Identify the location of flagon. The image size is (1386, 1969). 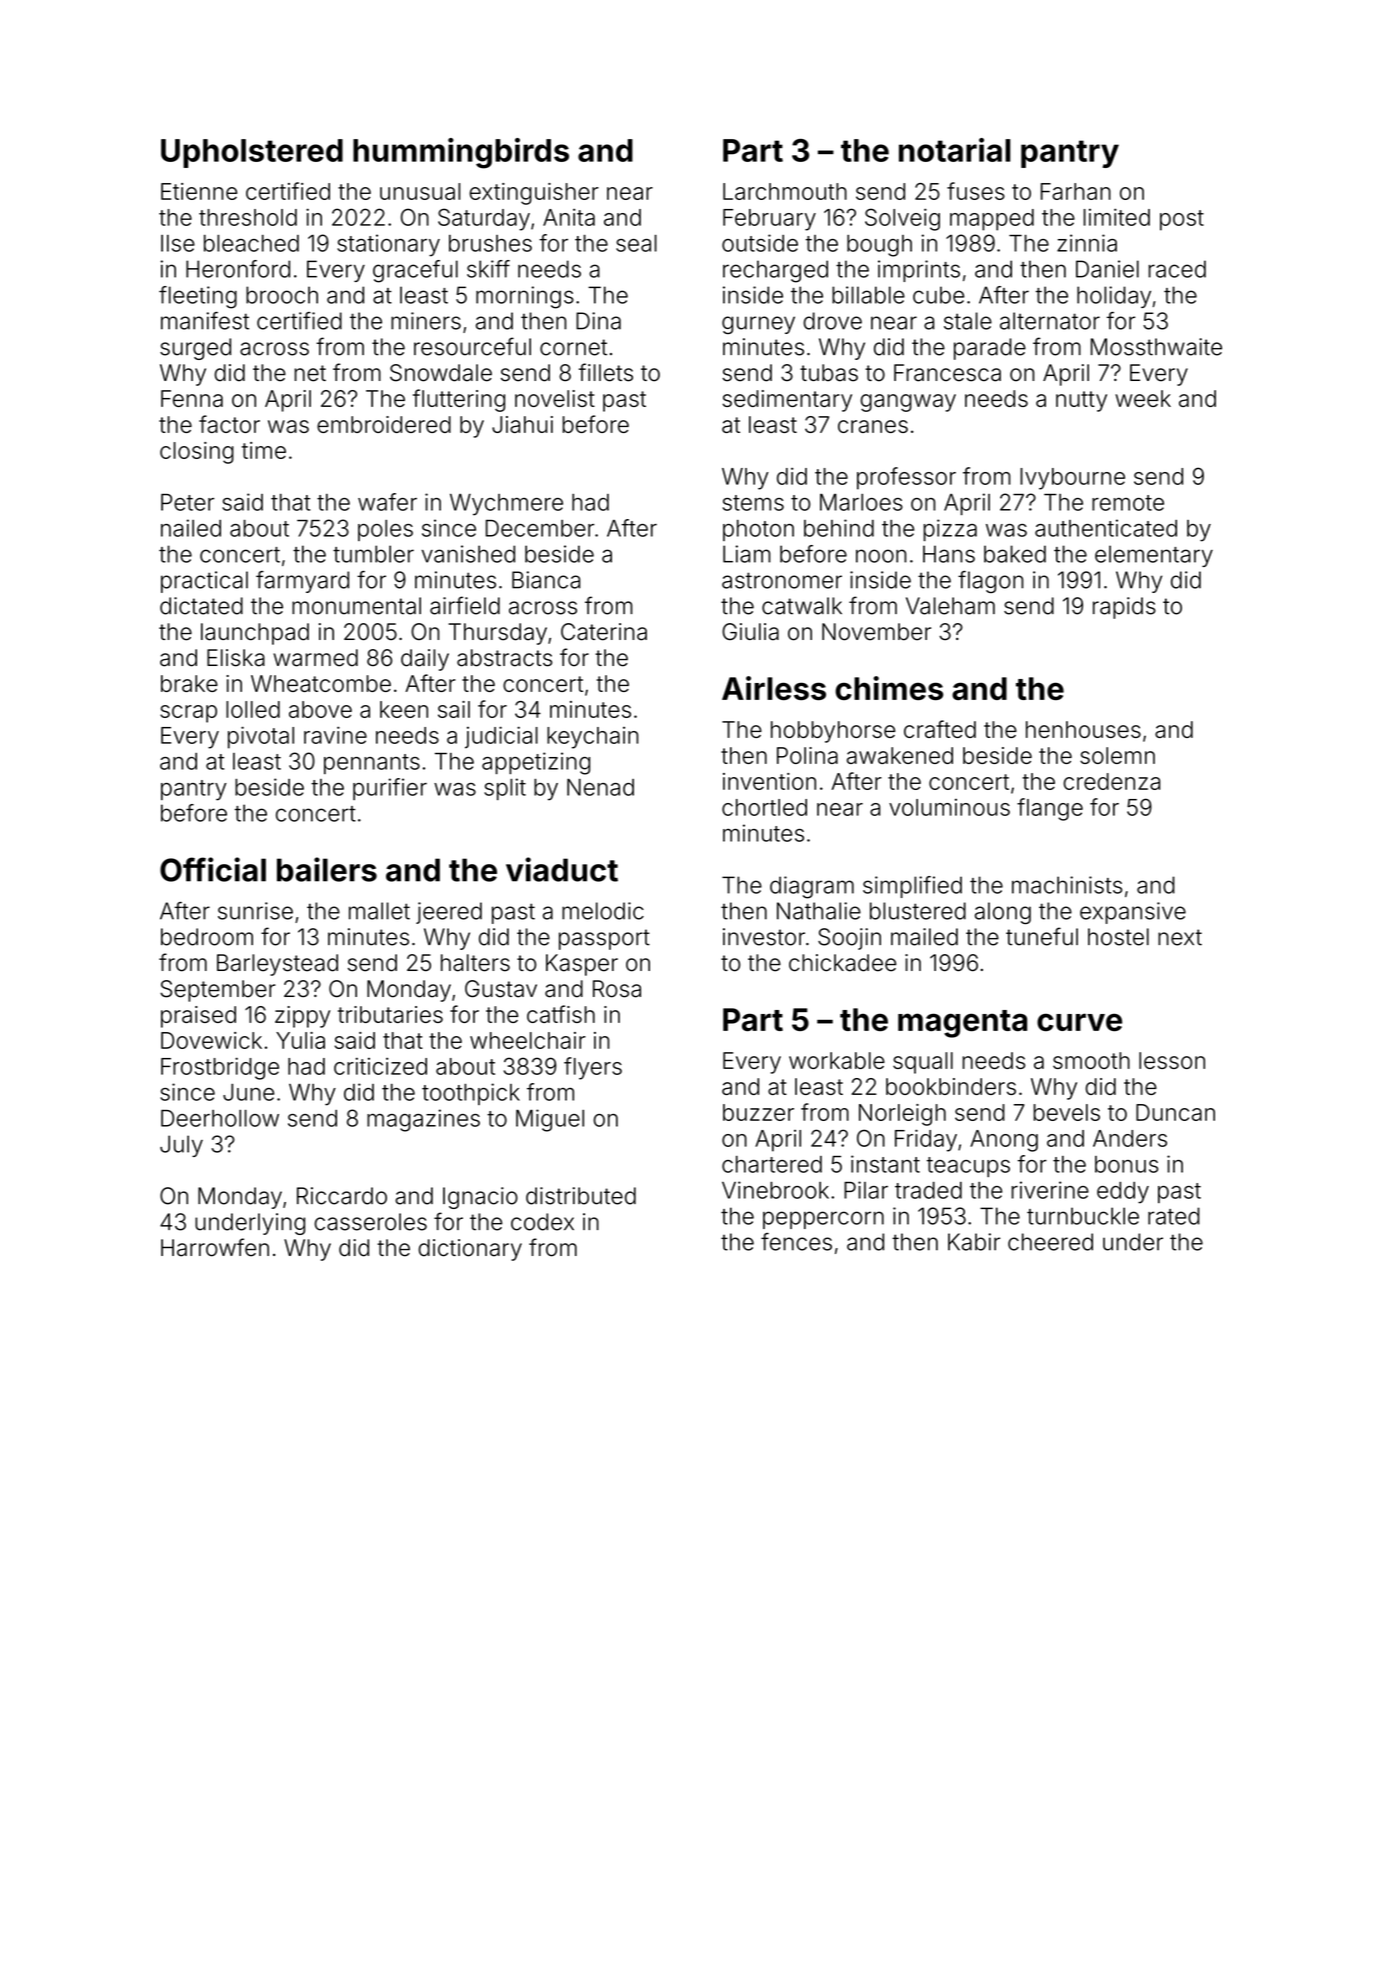
(990, 582).
